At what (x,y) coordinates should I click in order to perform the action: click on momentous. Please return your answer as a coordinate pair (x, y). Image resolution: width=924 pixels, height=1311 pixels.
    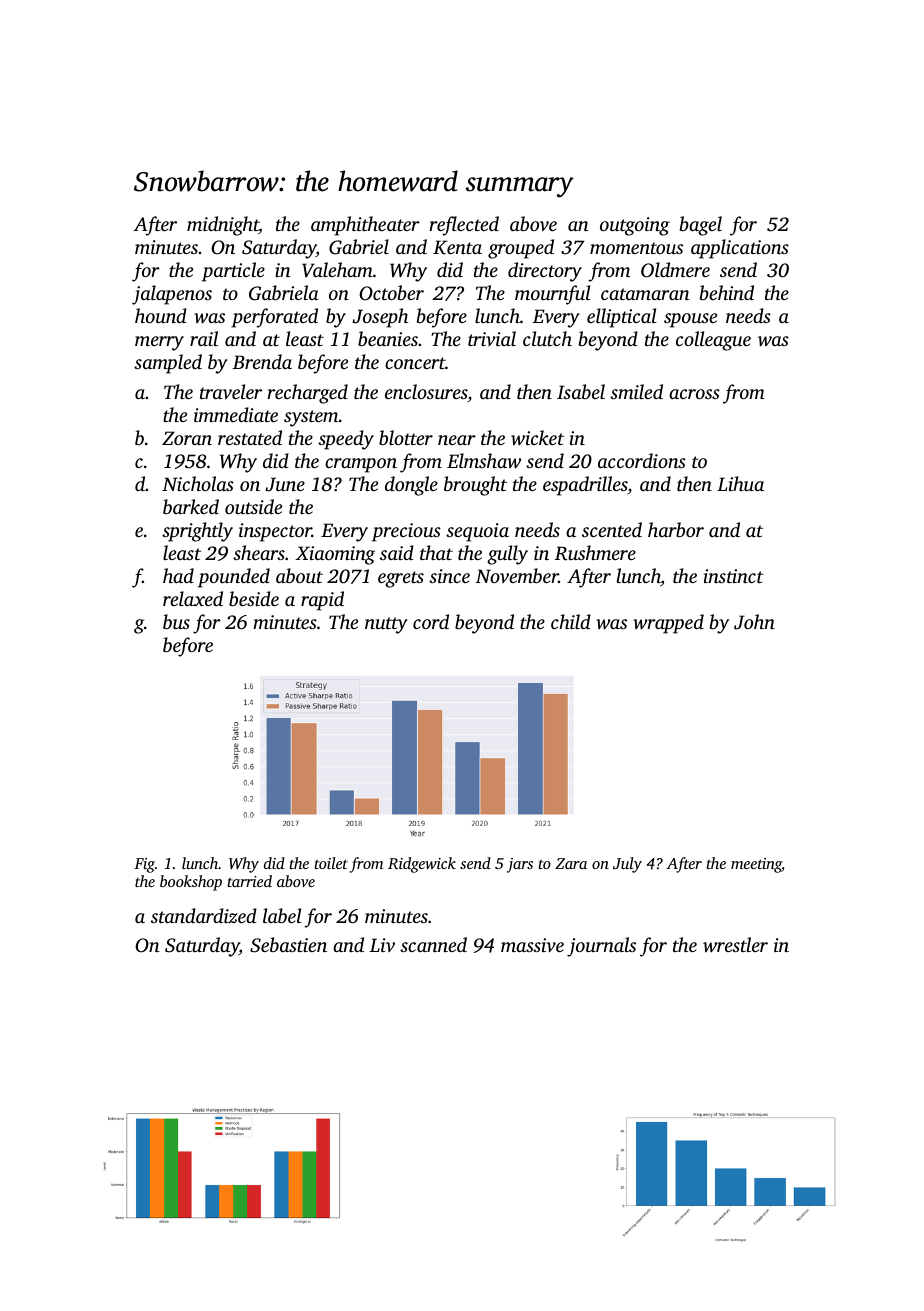
    Looking at the image, I should click on (636, 248).
